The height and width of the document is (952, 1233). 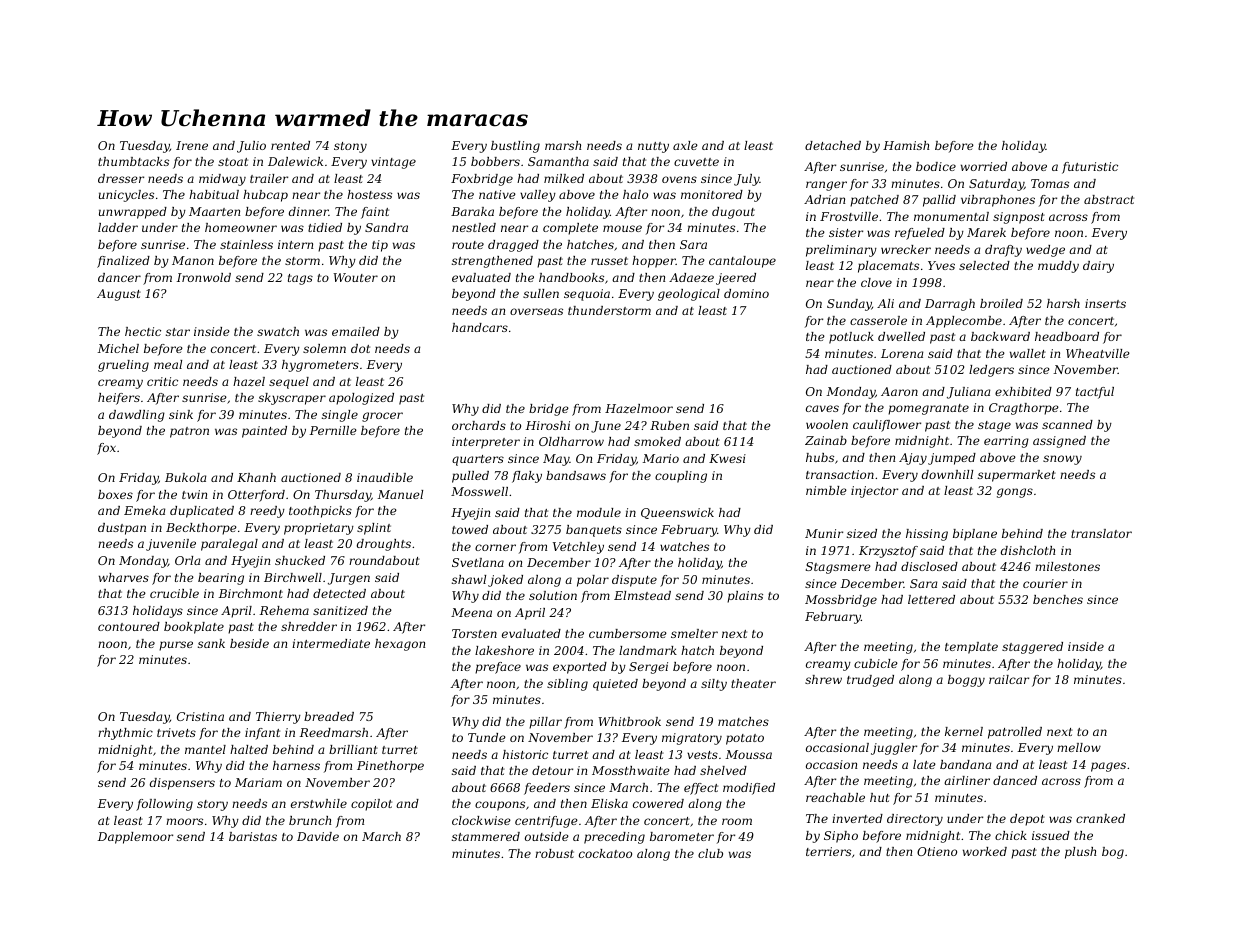 What do you see at coordinates (642, 595) in the document?
I see `Elmstead` at bounding box center [642, 595].
